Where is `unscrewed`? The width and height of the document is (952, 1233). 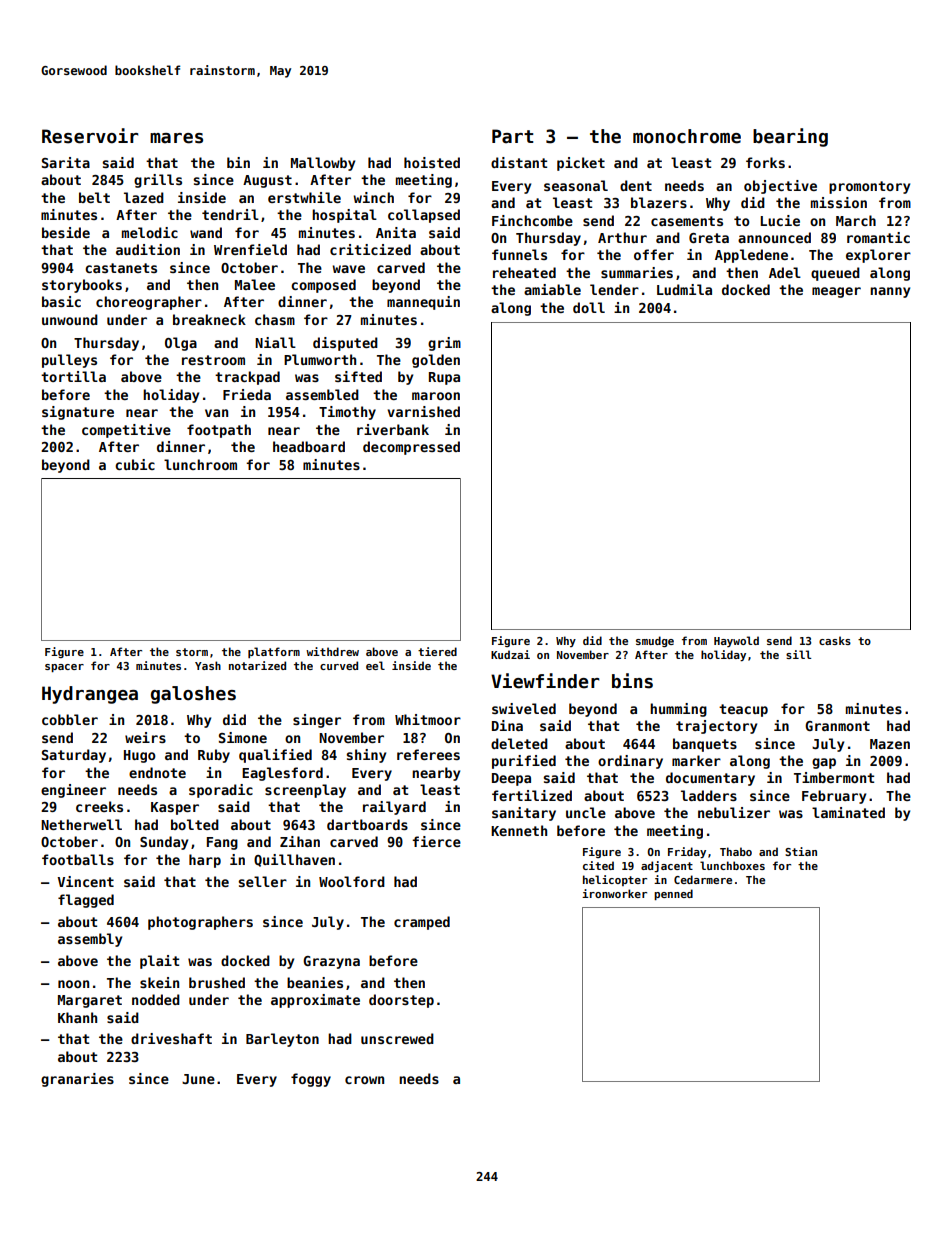
unscrewed is located at coordinates (397, 1038).
